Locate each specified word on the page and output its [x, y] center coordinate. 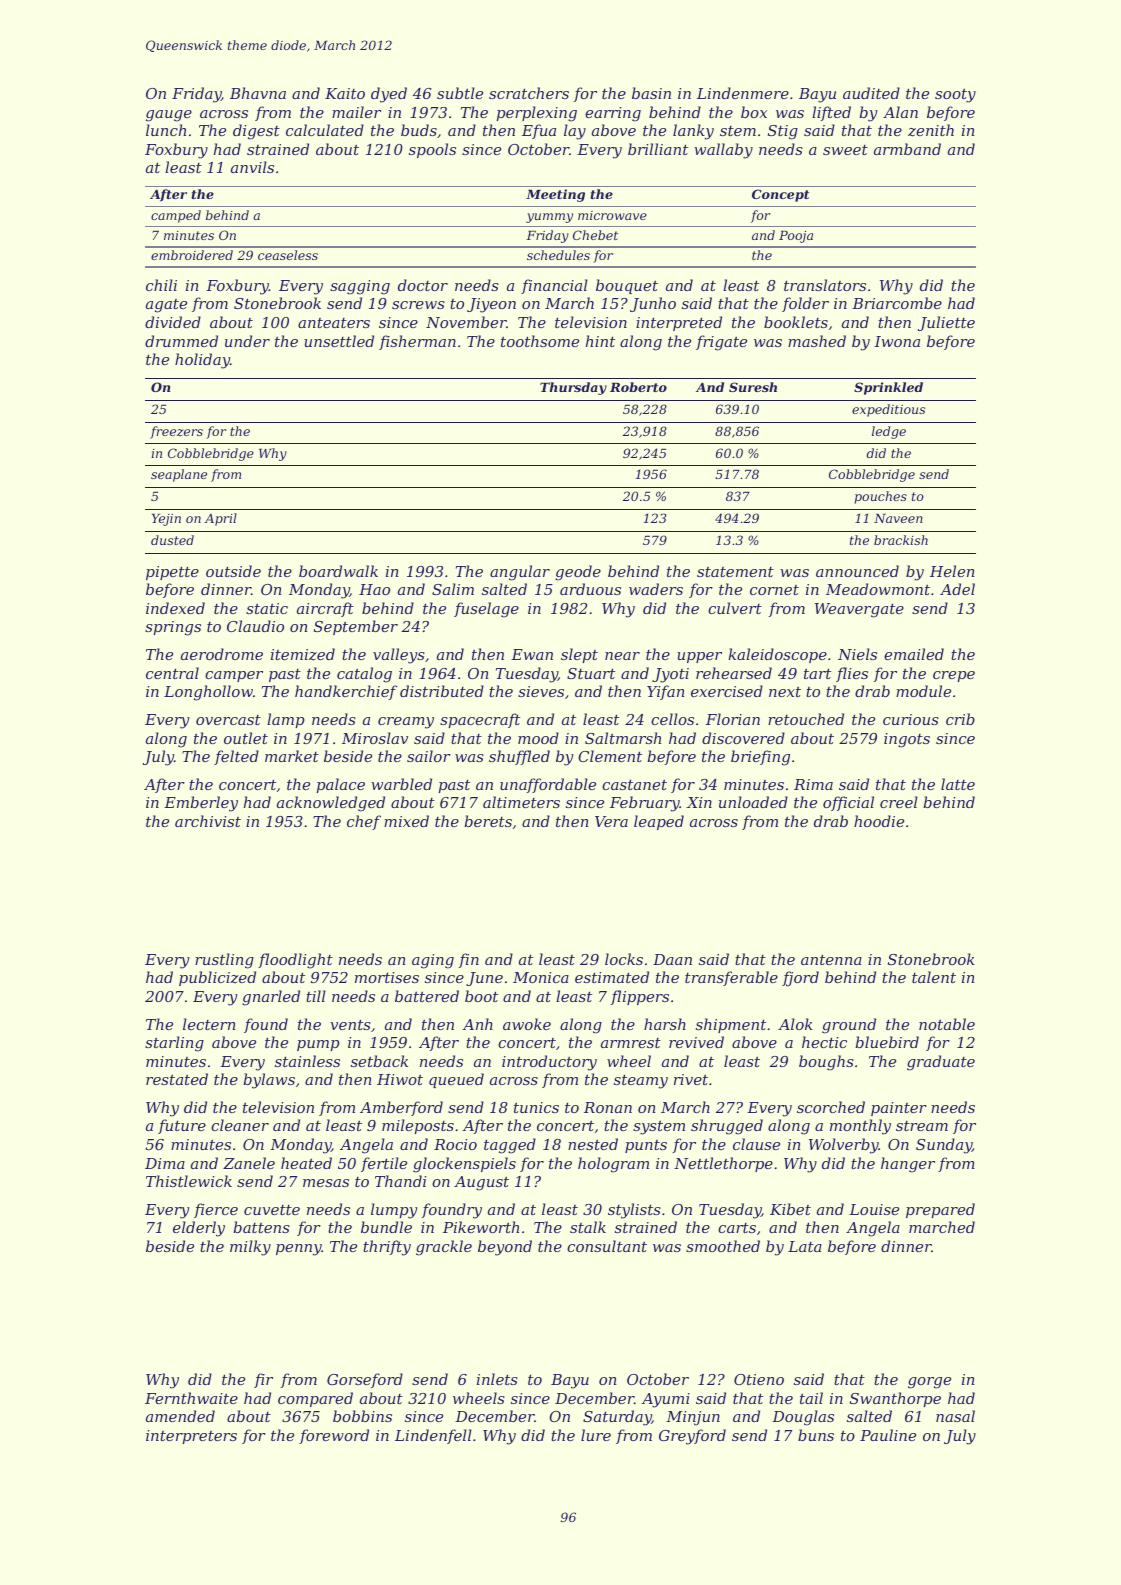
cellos [672, 719]
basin [651, 93]
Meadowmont [878, 589]
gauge [169, 116]
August [481, 1183]
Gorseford [365, 1380]
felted [236, 757]
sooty [955, 96]
